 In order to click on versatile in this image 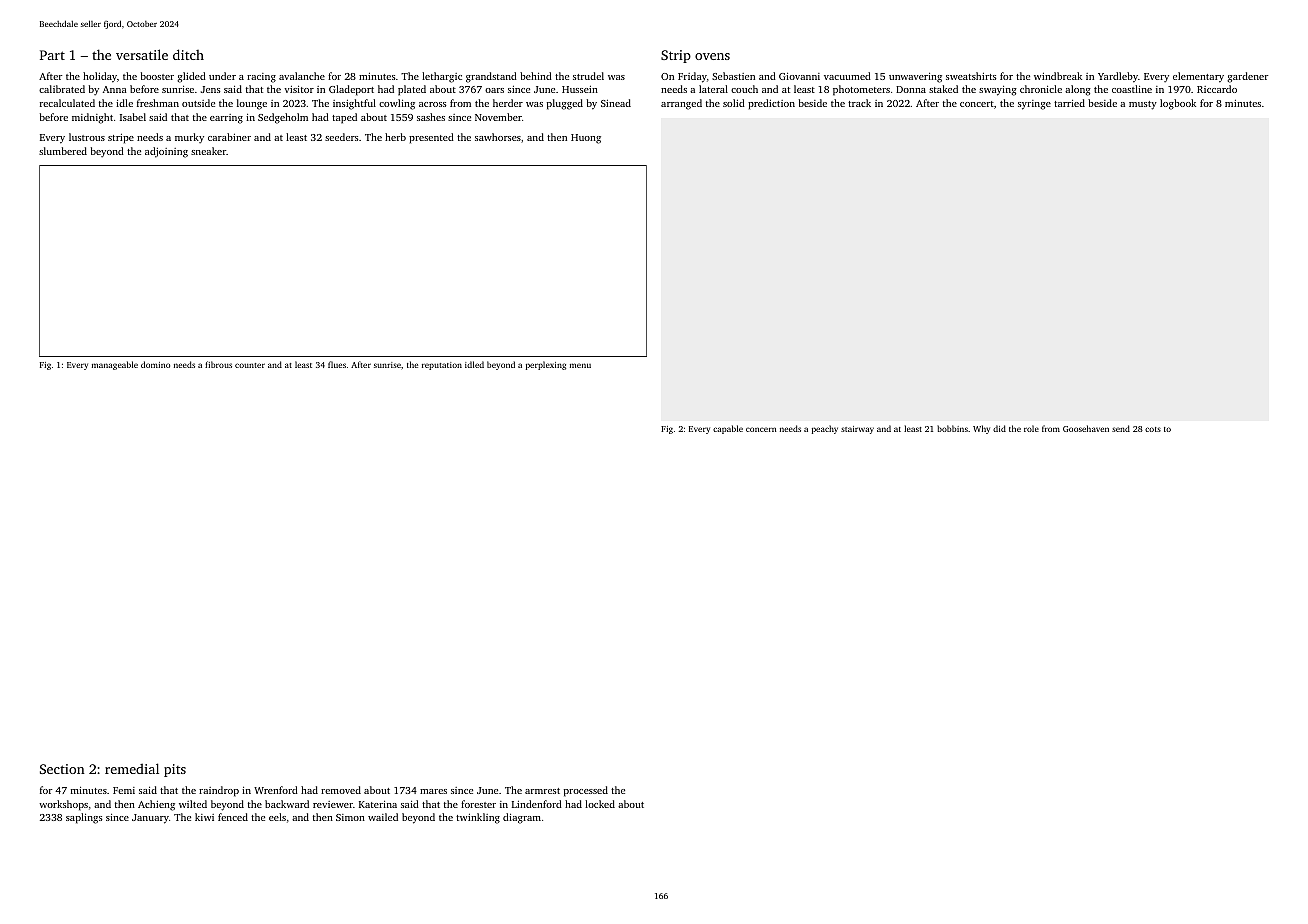, I will do `click(142, 54)`.
